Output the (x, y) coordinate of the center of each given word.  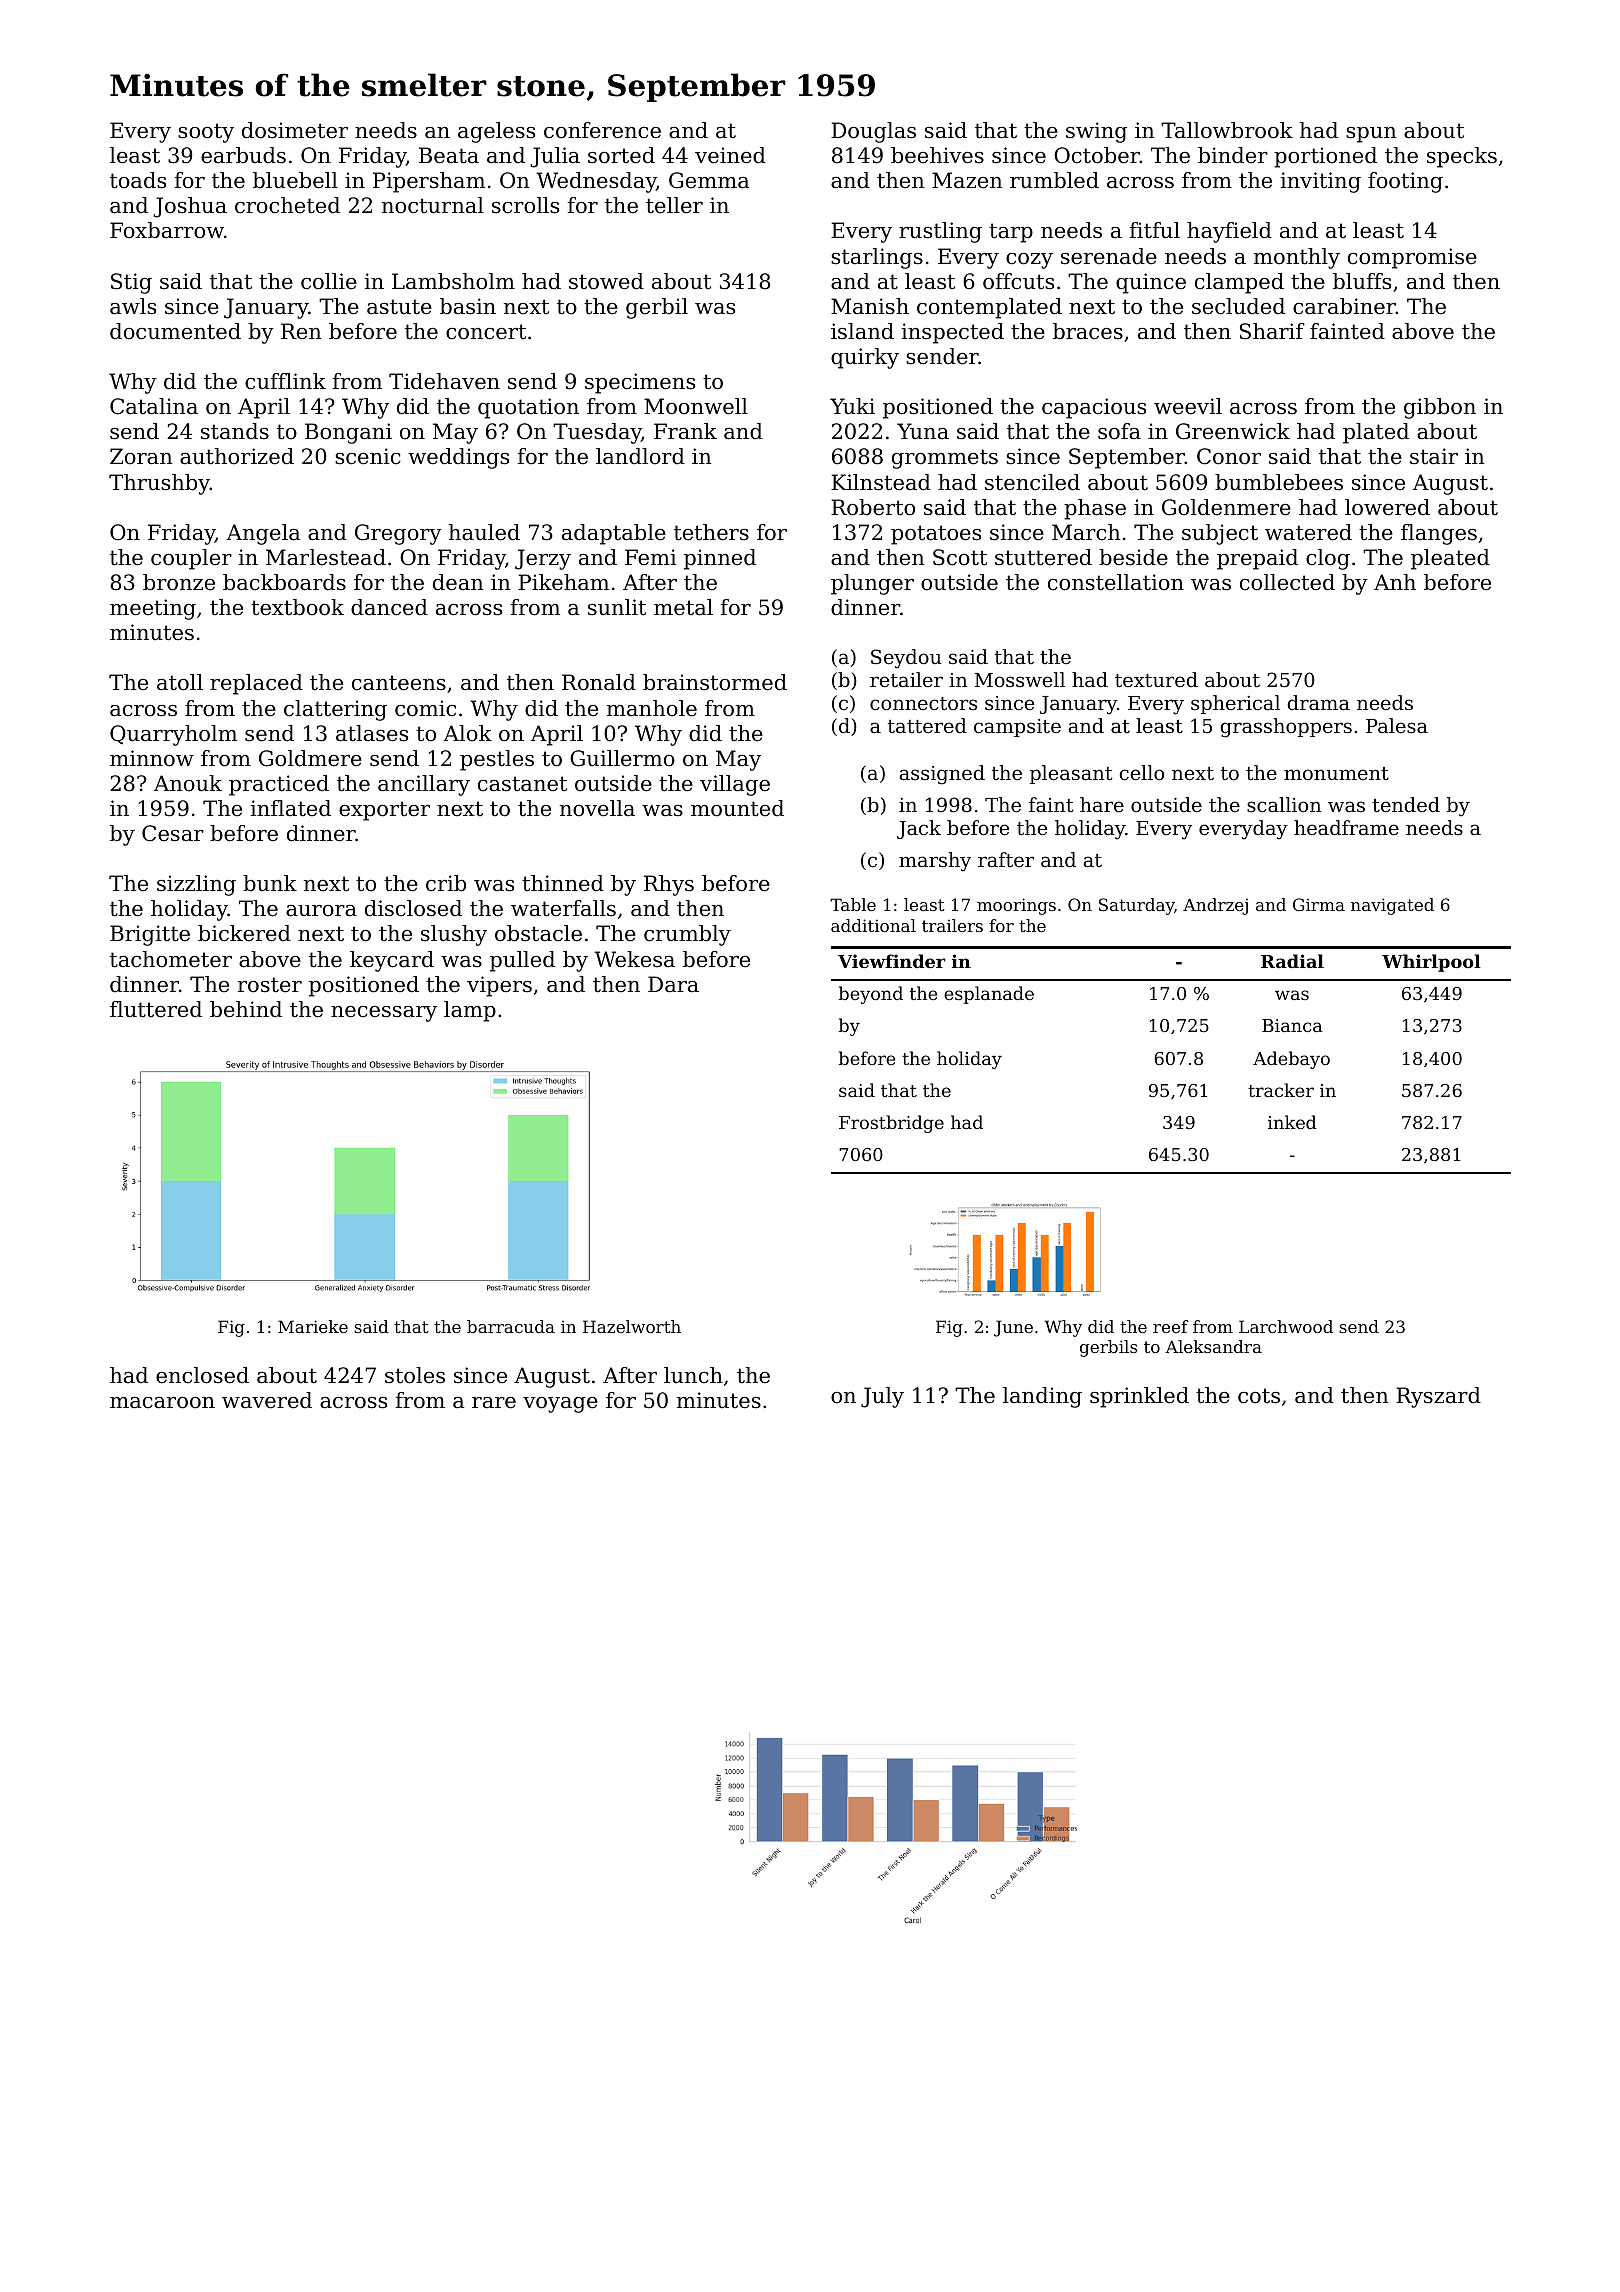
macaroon (162, 1403)
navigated (1392, 906)
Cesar (173, 833)
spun (1371, 135)
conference (602, 130)
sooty (206, 133)
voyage (560, 1405)
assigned (942, 775)
